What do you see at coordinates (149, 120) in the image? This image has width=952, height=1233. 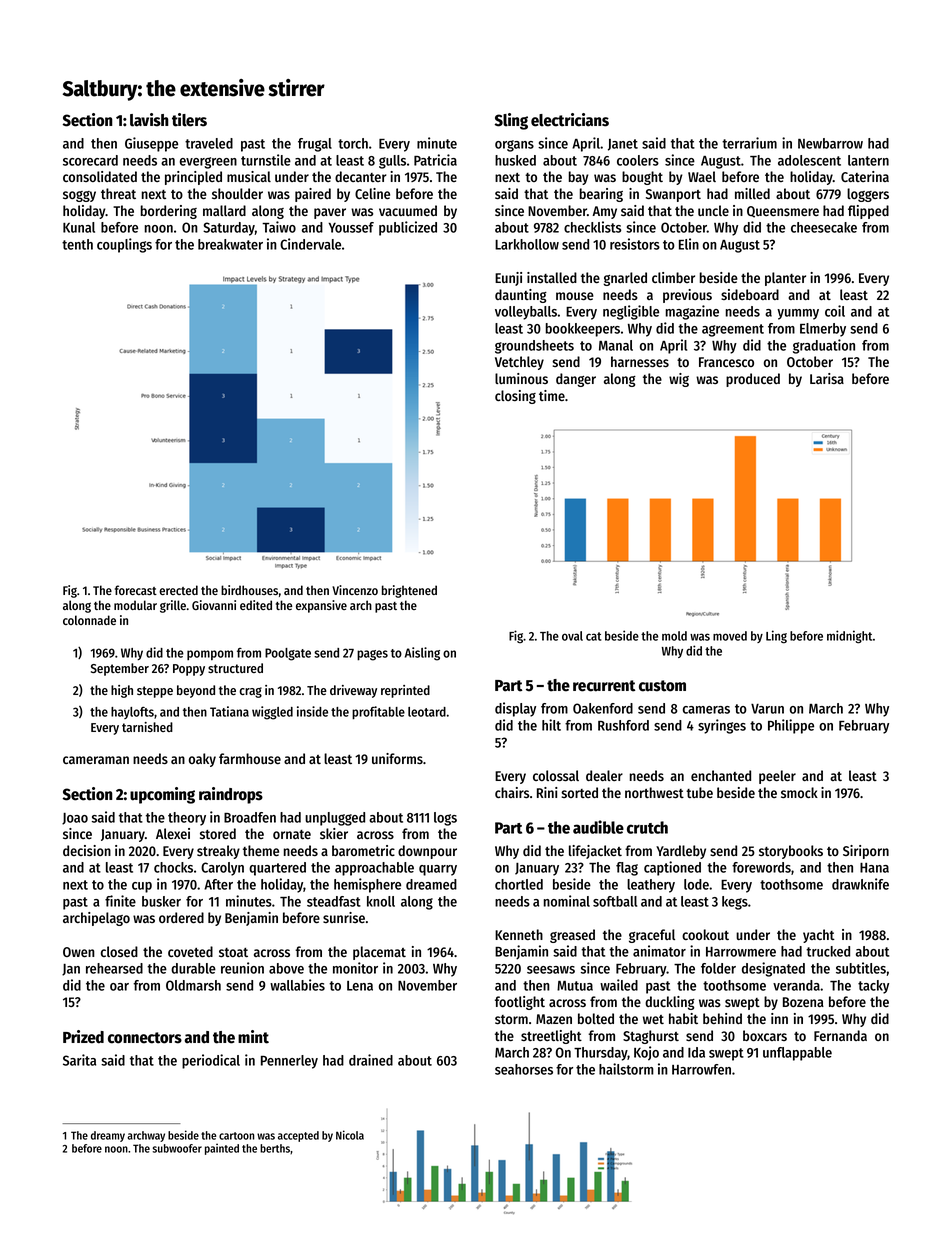 I see `lavish` at bounding box center [149, 120].
